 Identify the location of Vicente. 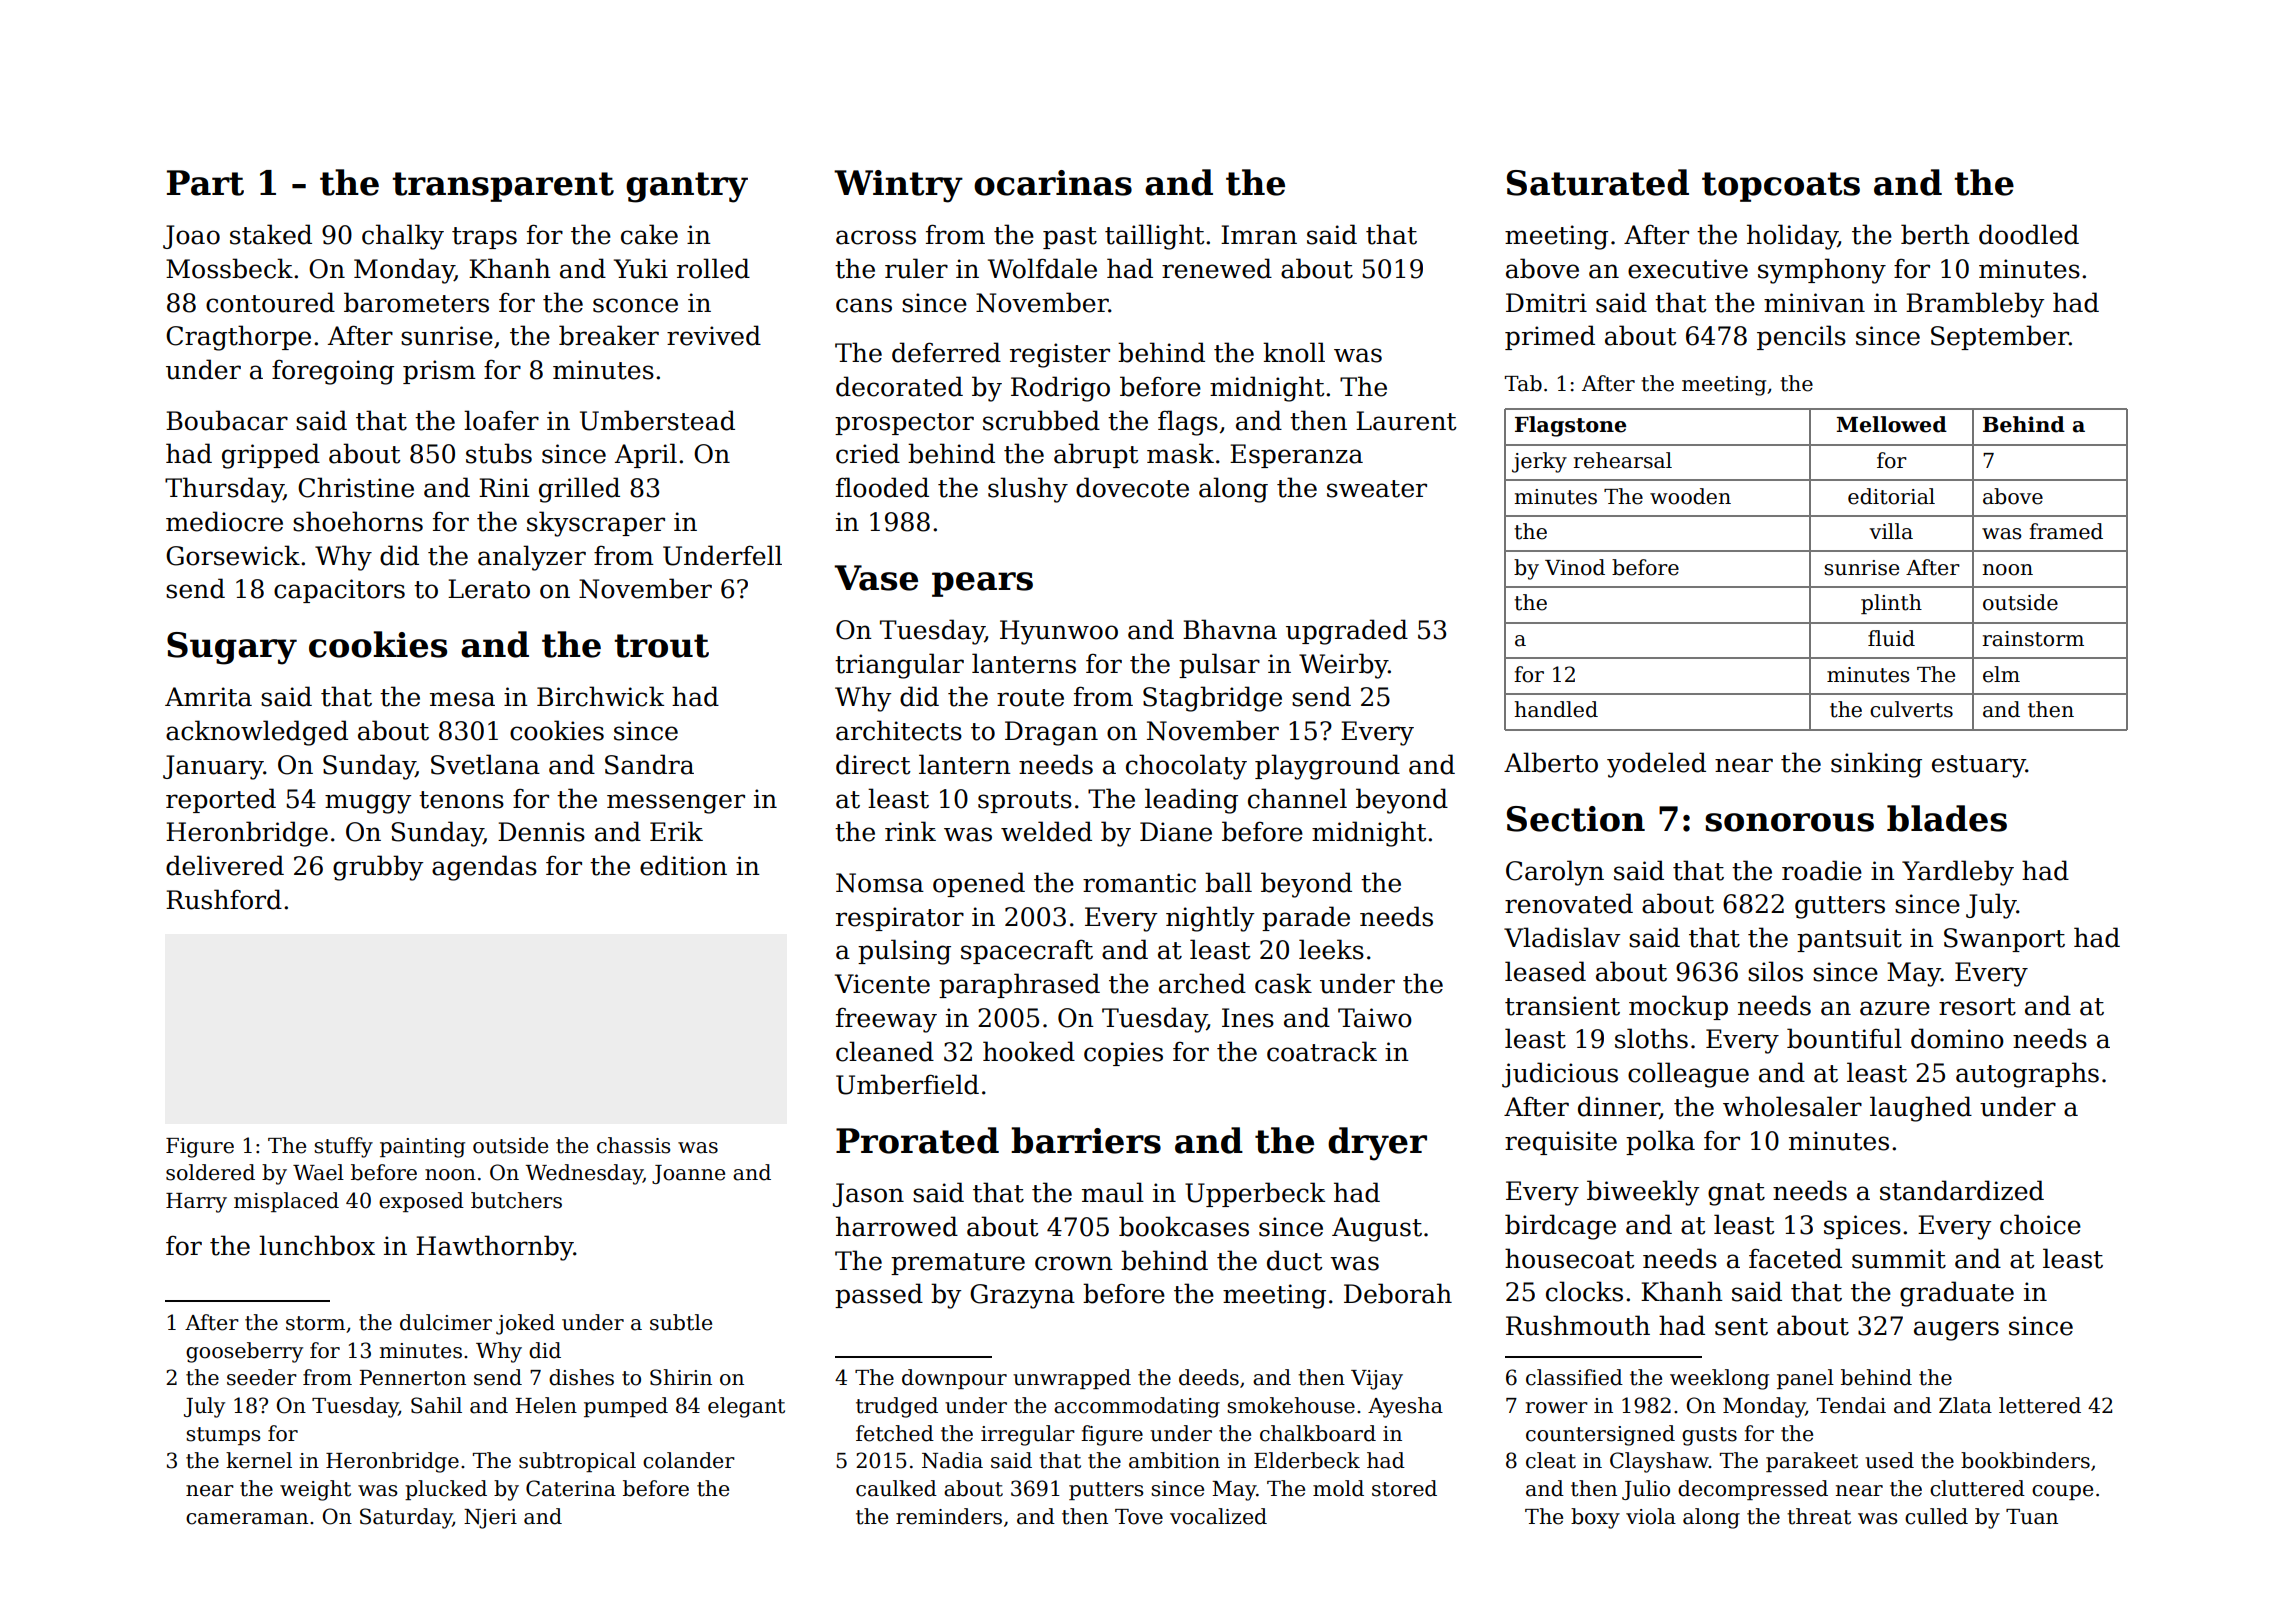
(882, 984).
